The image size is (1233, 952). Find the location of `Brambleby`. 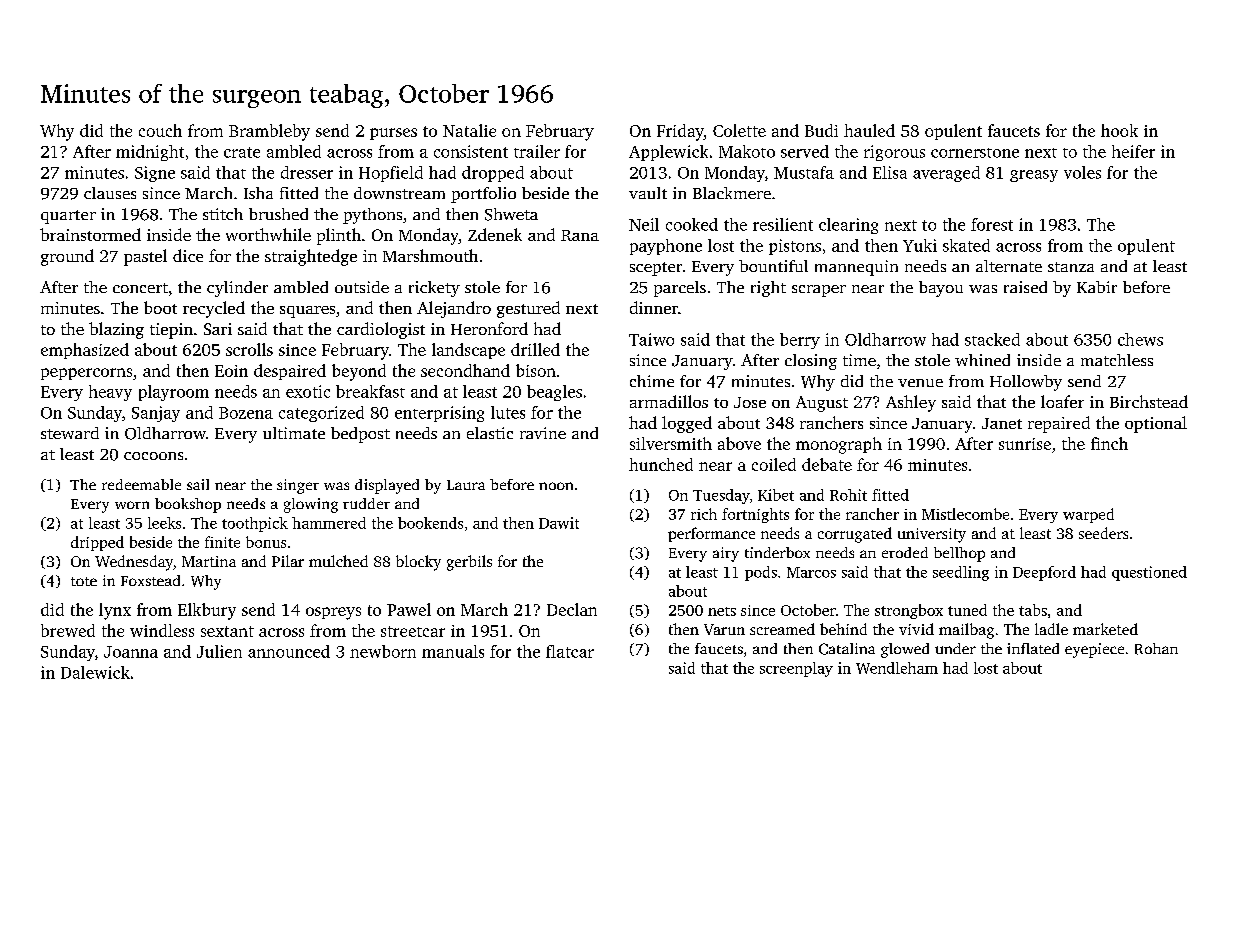

Brambleby is located at coordinates (269, 132).
